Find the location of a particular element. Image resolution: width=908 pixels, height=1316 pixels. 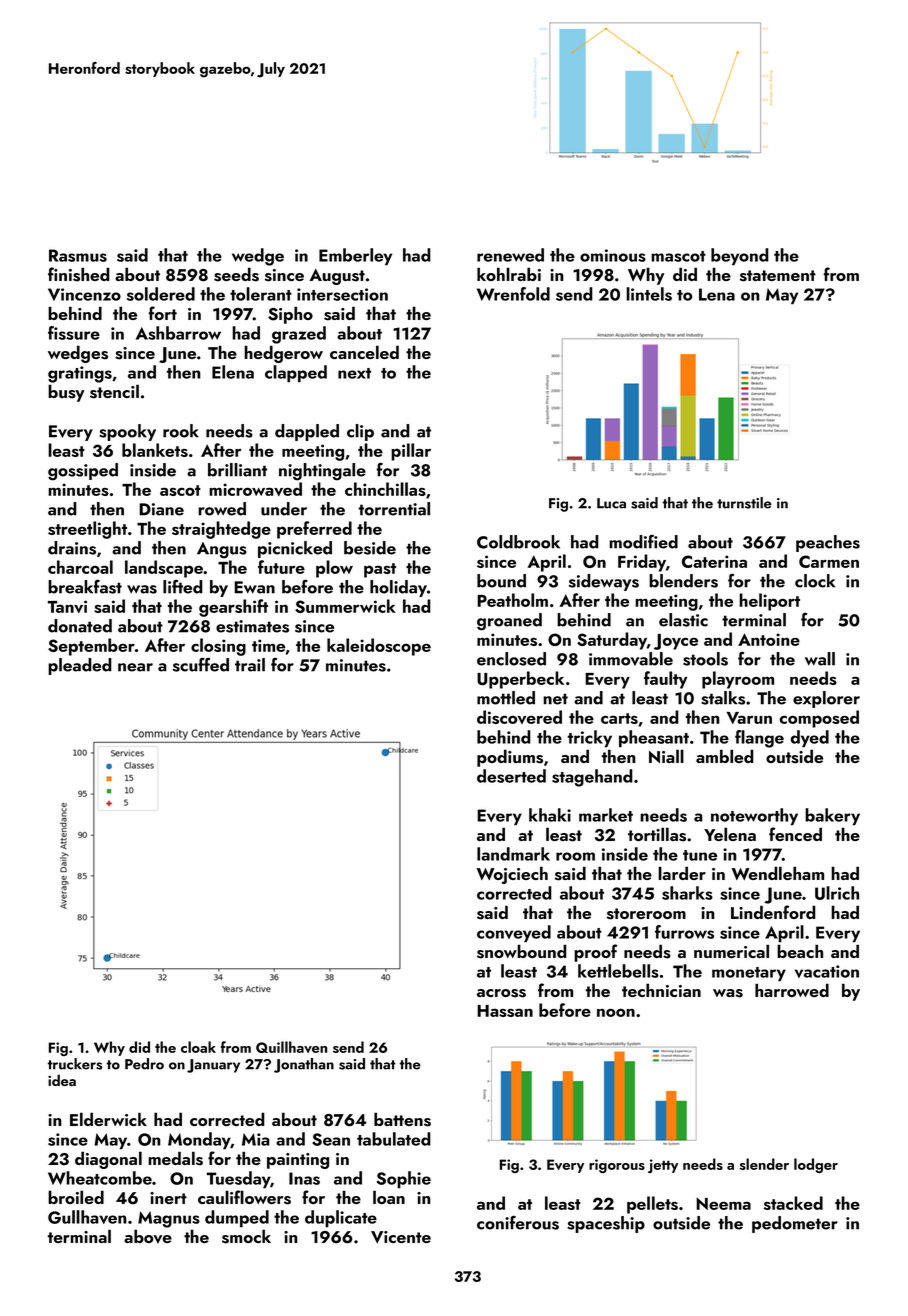

cloak is located at coordinates (198, 1047).
